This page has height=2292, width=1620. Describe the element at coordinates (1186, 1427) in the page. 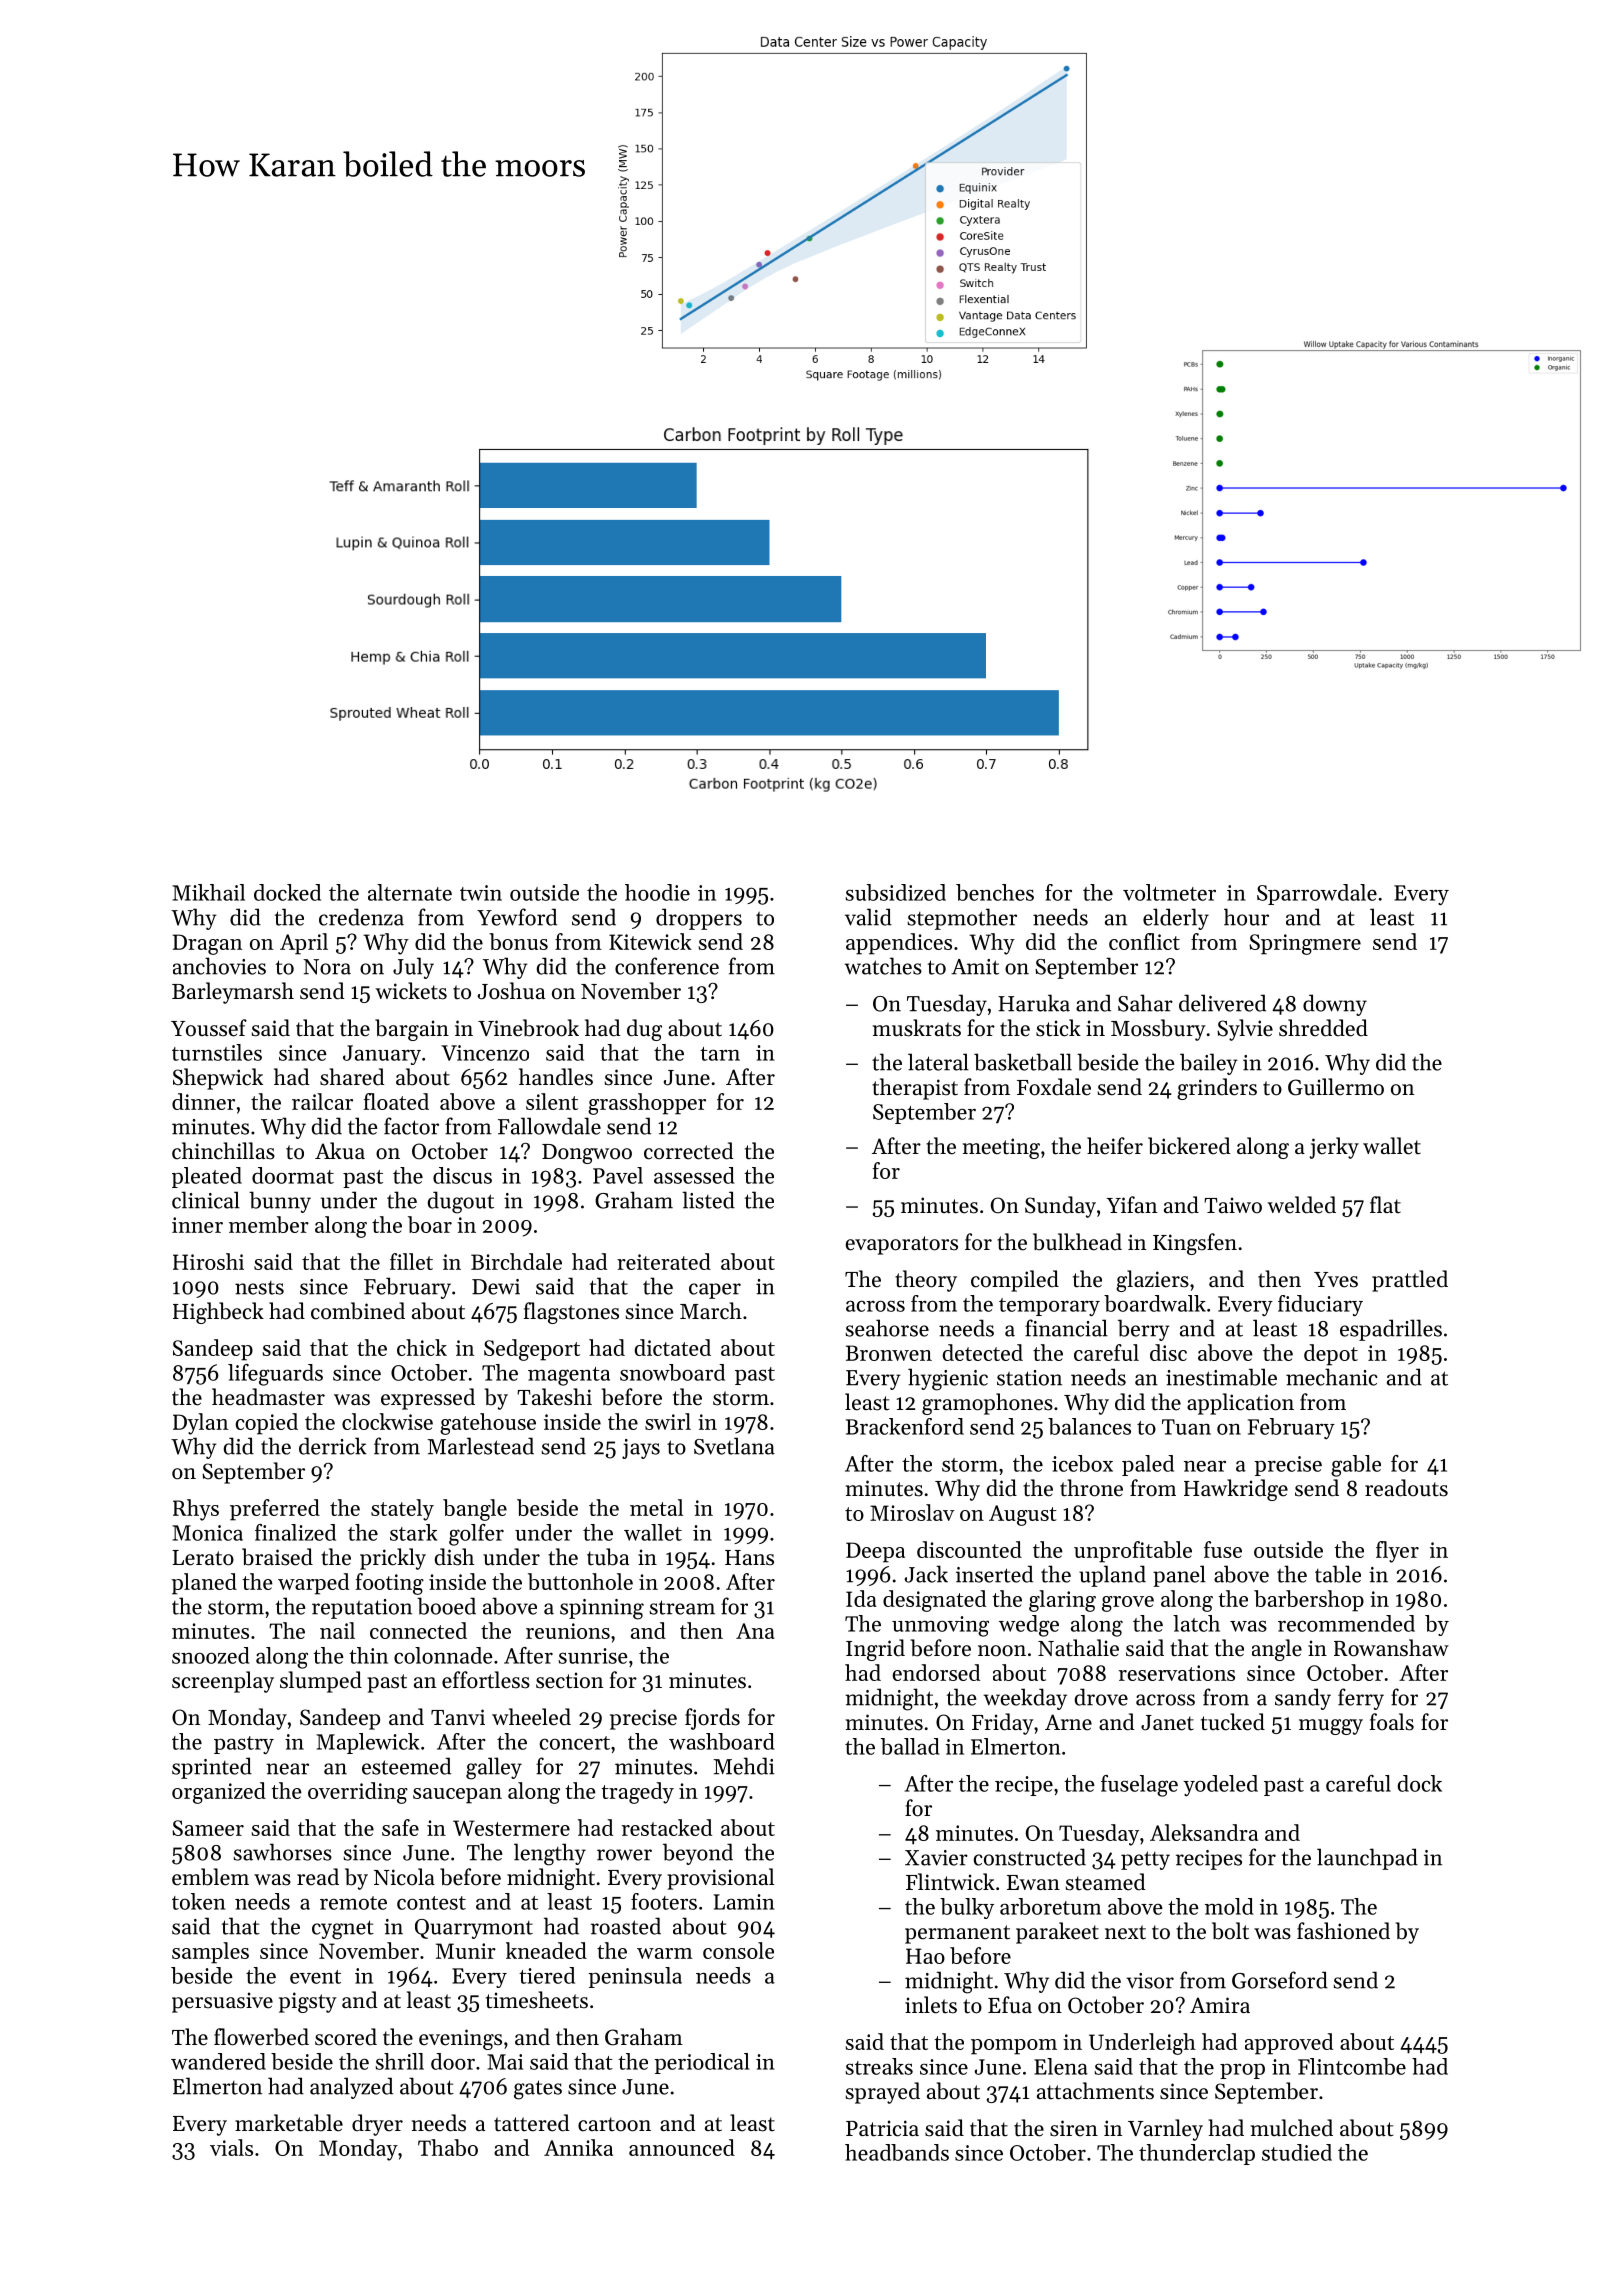

I see `Tuan` at that location.
